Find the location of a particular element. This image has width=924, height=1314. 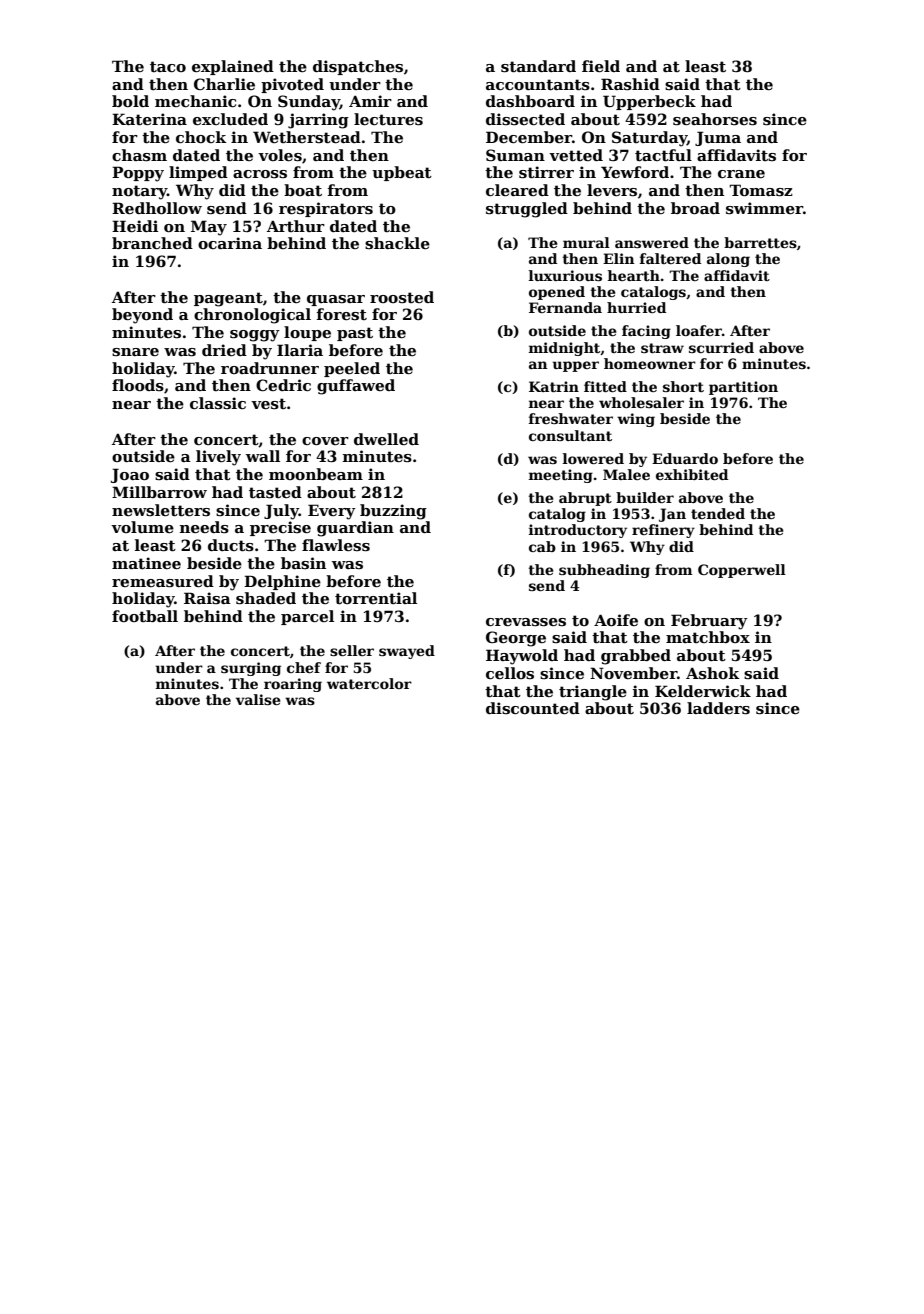

Katerina is located at coordinates (149, 119).
